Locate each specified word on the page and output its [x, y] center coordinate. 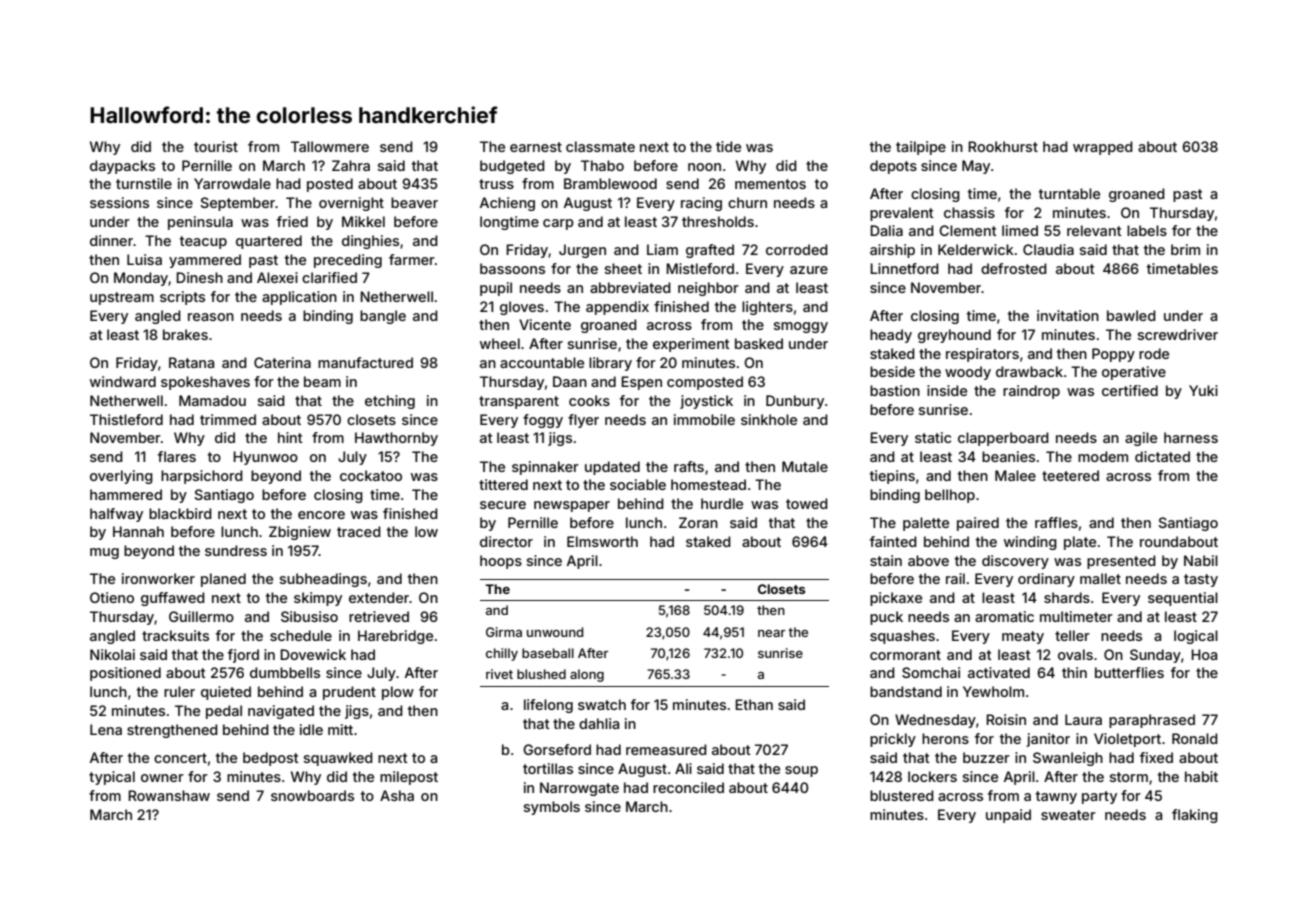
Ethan [754, 704]
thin [1074, 672]
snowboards [312, 795]
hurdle [722, 503]
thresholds [718, 221]
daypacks [122, 167]
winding [1030, 543]
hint [290, 437]
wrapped [1103, 148]
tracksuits [175, 635]
